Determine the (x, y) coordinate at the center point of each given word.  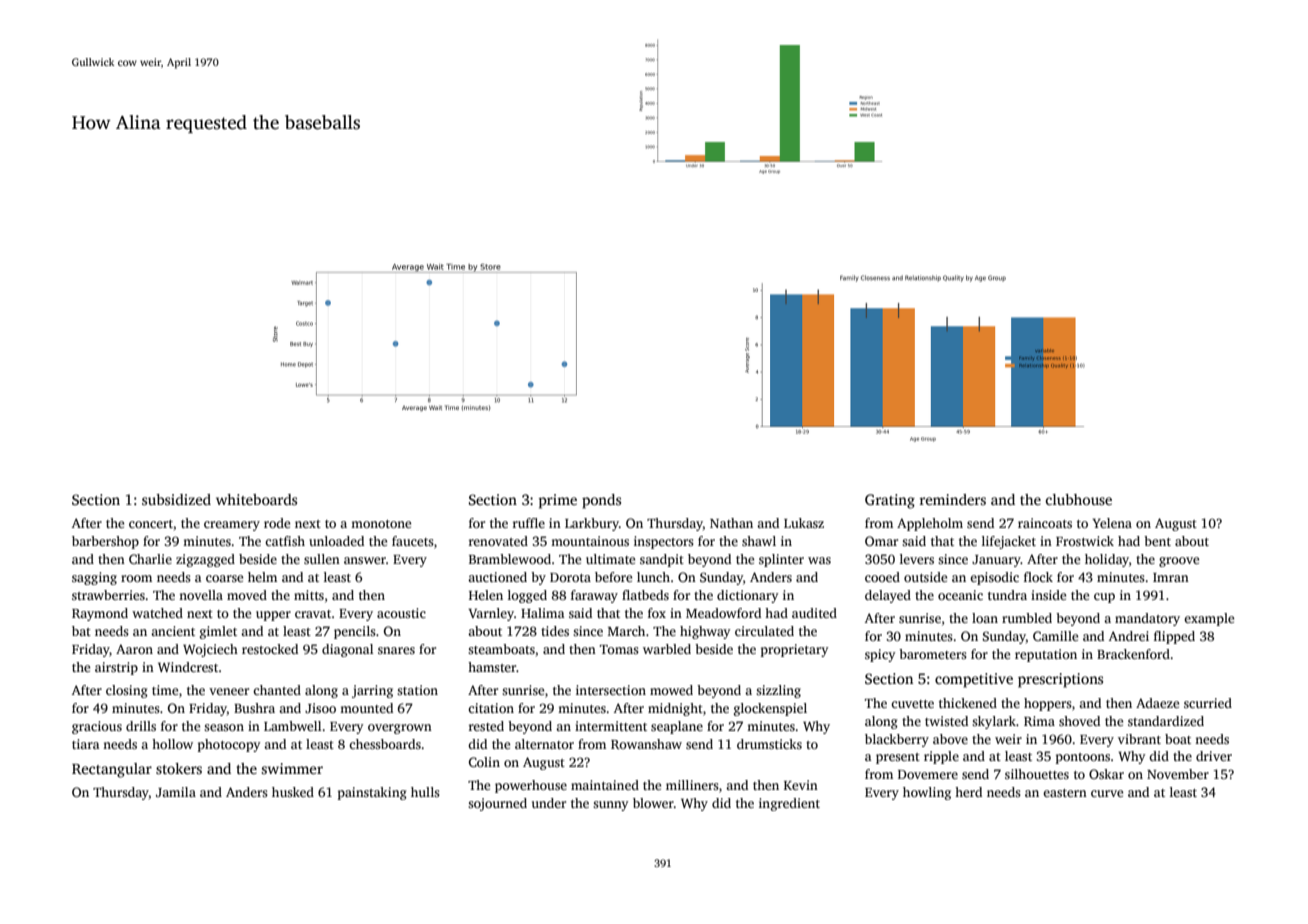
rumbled (1027, 618)
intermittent (611, 726)
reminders (952, 499)
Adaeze (1157, 703)
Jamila (176, 792)
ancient (173, 631)
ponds (601, 501)
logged (527, 596)
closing (127, 691)
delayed (888, 596)
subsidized (176, 499)
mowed (671, 690)
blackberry (897, 740)
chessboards (385, 744)
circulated (764, 631)
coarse (224, 578)
